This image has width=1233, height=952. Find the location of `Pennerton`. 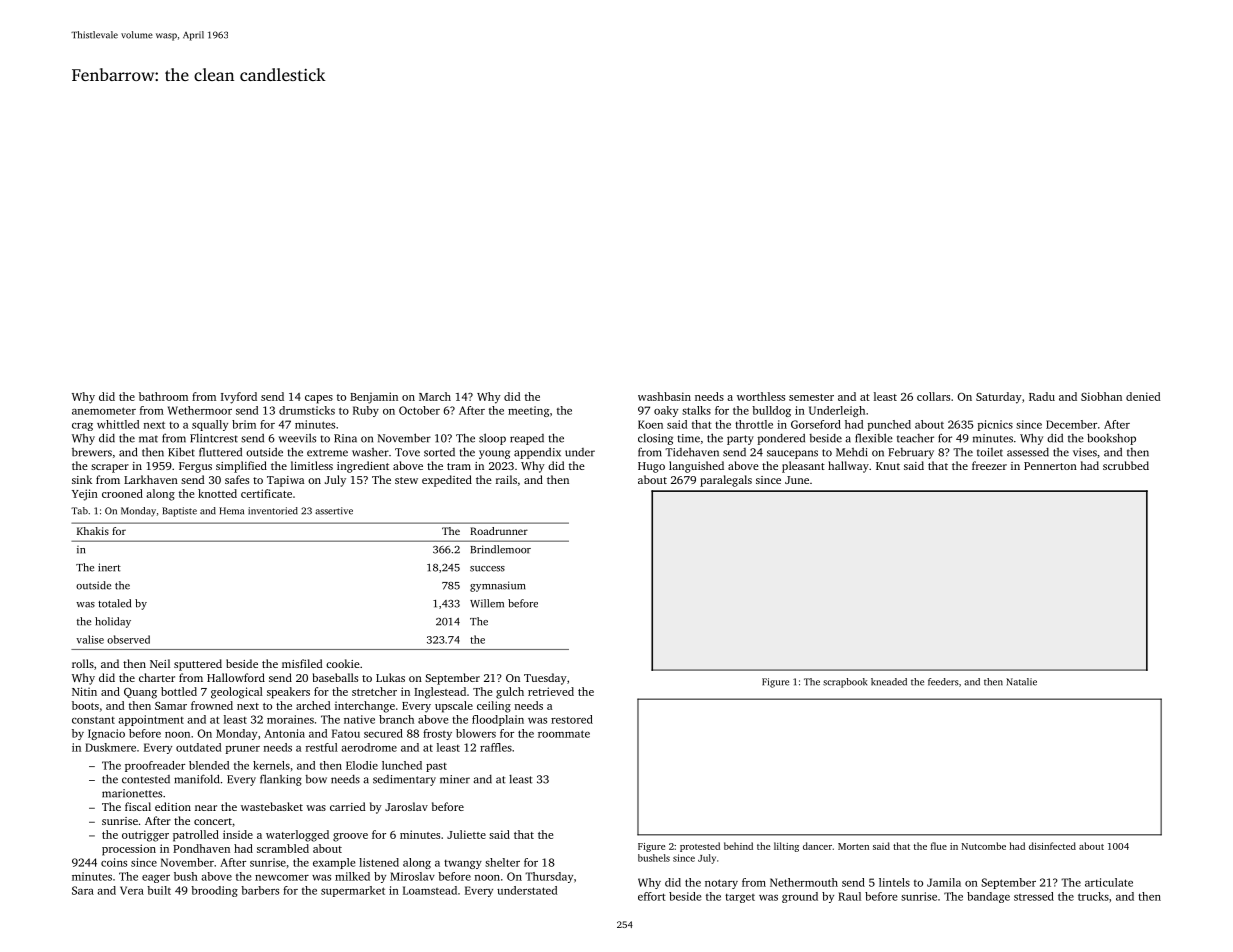

Pennerton is located at coordinates (1050, 466).
